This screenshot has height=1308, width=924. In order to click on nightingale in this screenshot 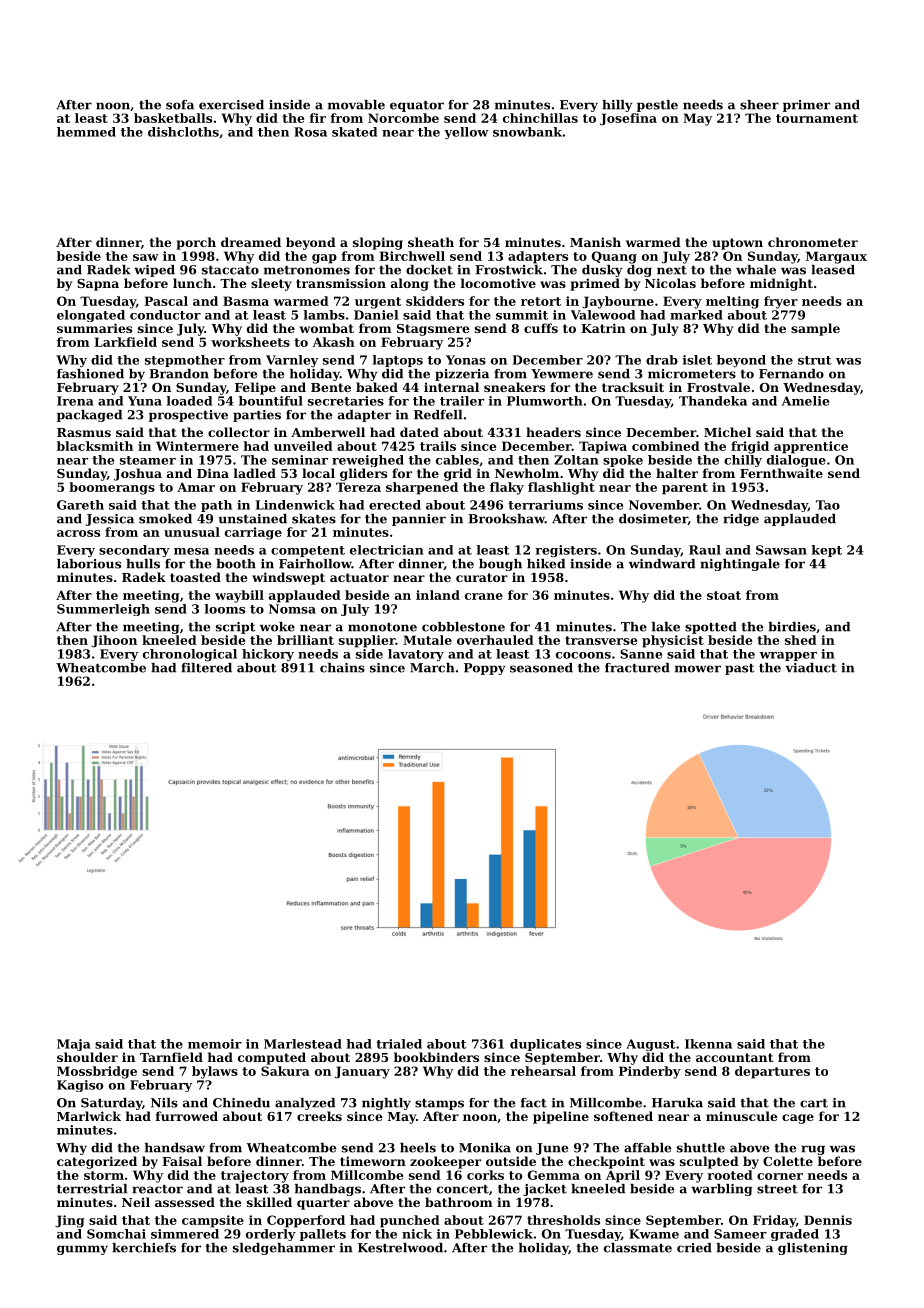, I will do `click(740, 565)`.
